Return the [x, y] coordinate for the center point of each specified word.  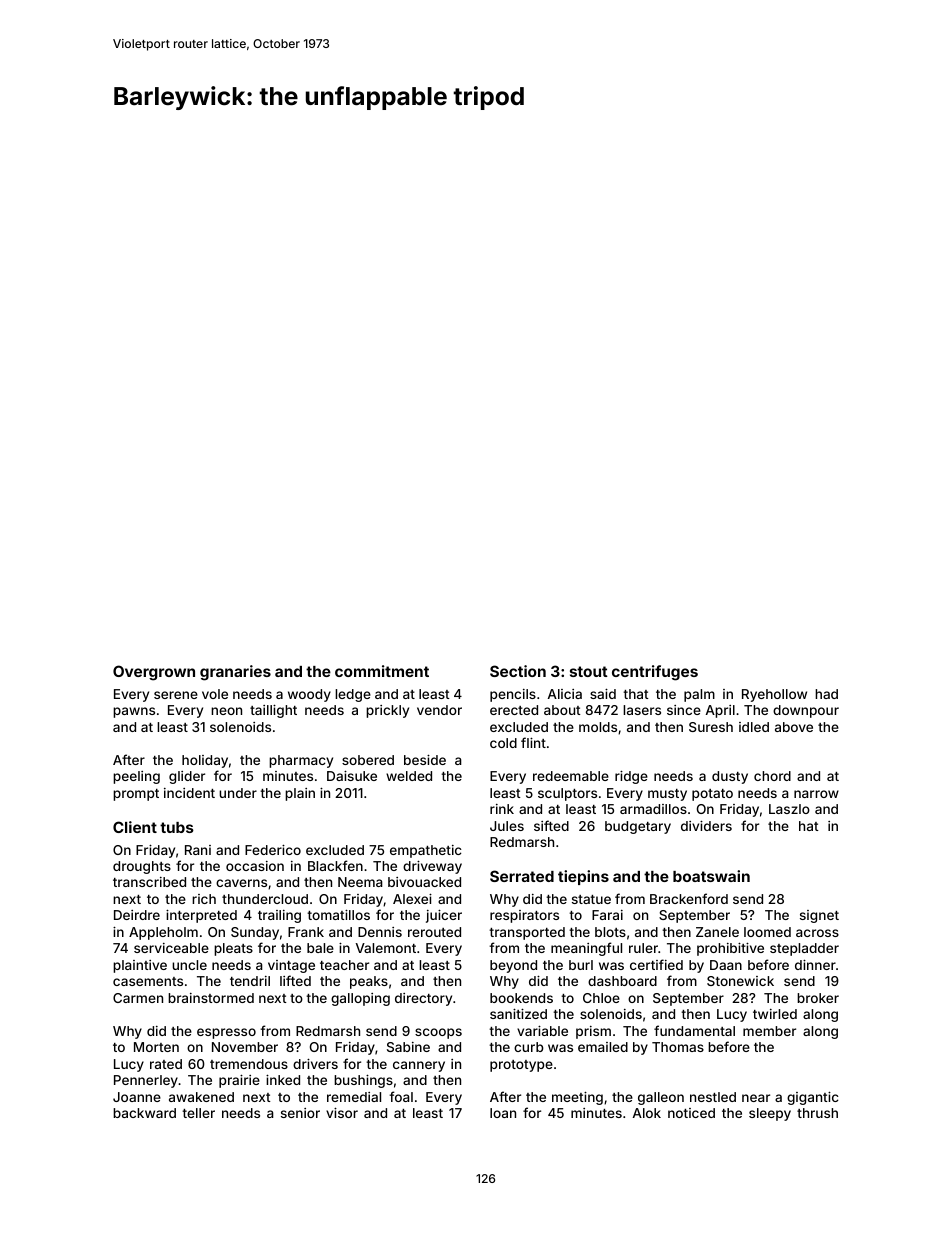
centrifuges [655, 673]
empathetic [426, 851]
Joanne [137, 1097]
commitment [382, 671]
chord [772, 776]
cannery [419, 1066]
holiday [205, 761]
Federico [273, 849]
